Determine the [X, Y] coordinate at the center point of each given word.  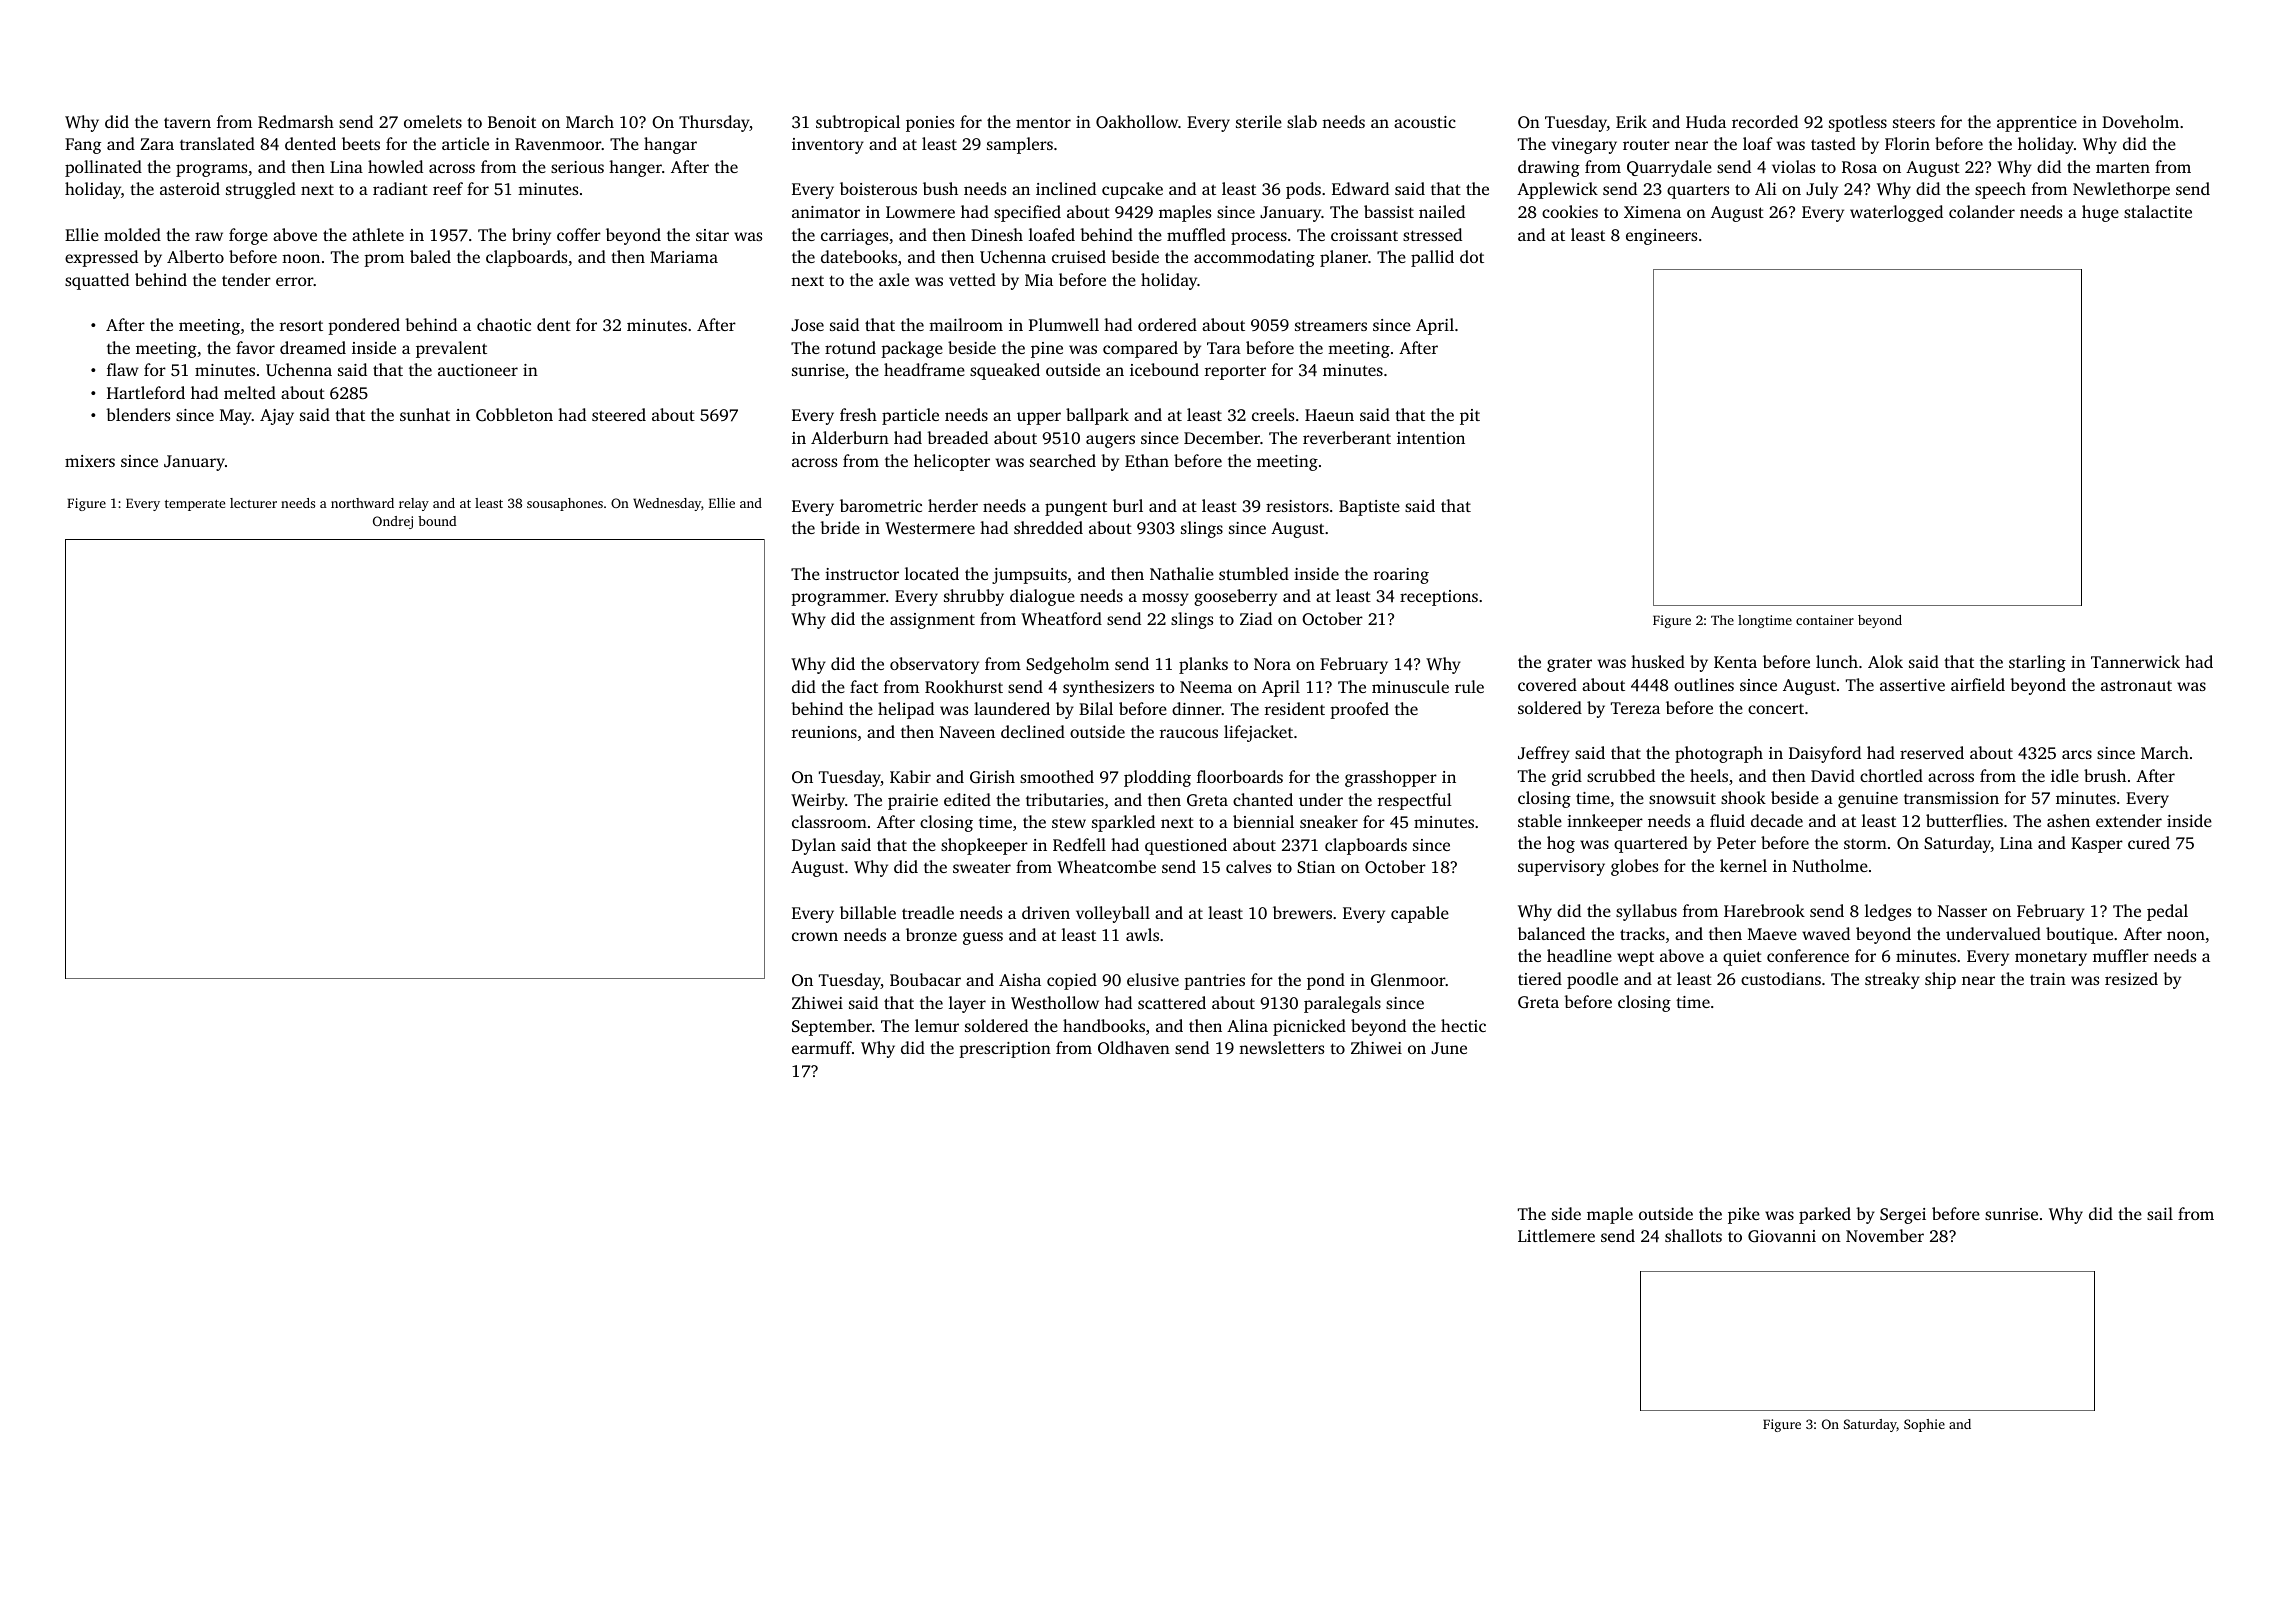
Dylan [814, 846]
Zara [157, 144]
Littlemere [1556, 1235]
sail [2160, 1213]
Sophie [1924, 1425]
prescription [1005, 1050]
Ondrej [393, 522]
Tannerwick [2135, 661]
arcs [2077, 754]
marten [2123, 167]
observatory [934, 665]
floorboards [1240, 776]
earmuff [822, 1047]
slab [1302, 121]
